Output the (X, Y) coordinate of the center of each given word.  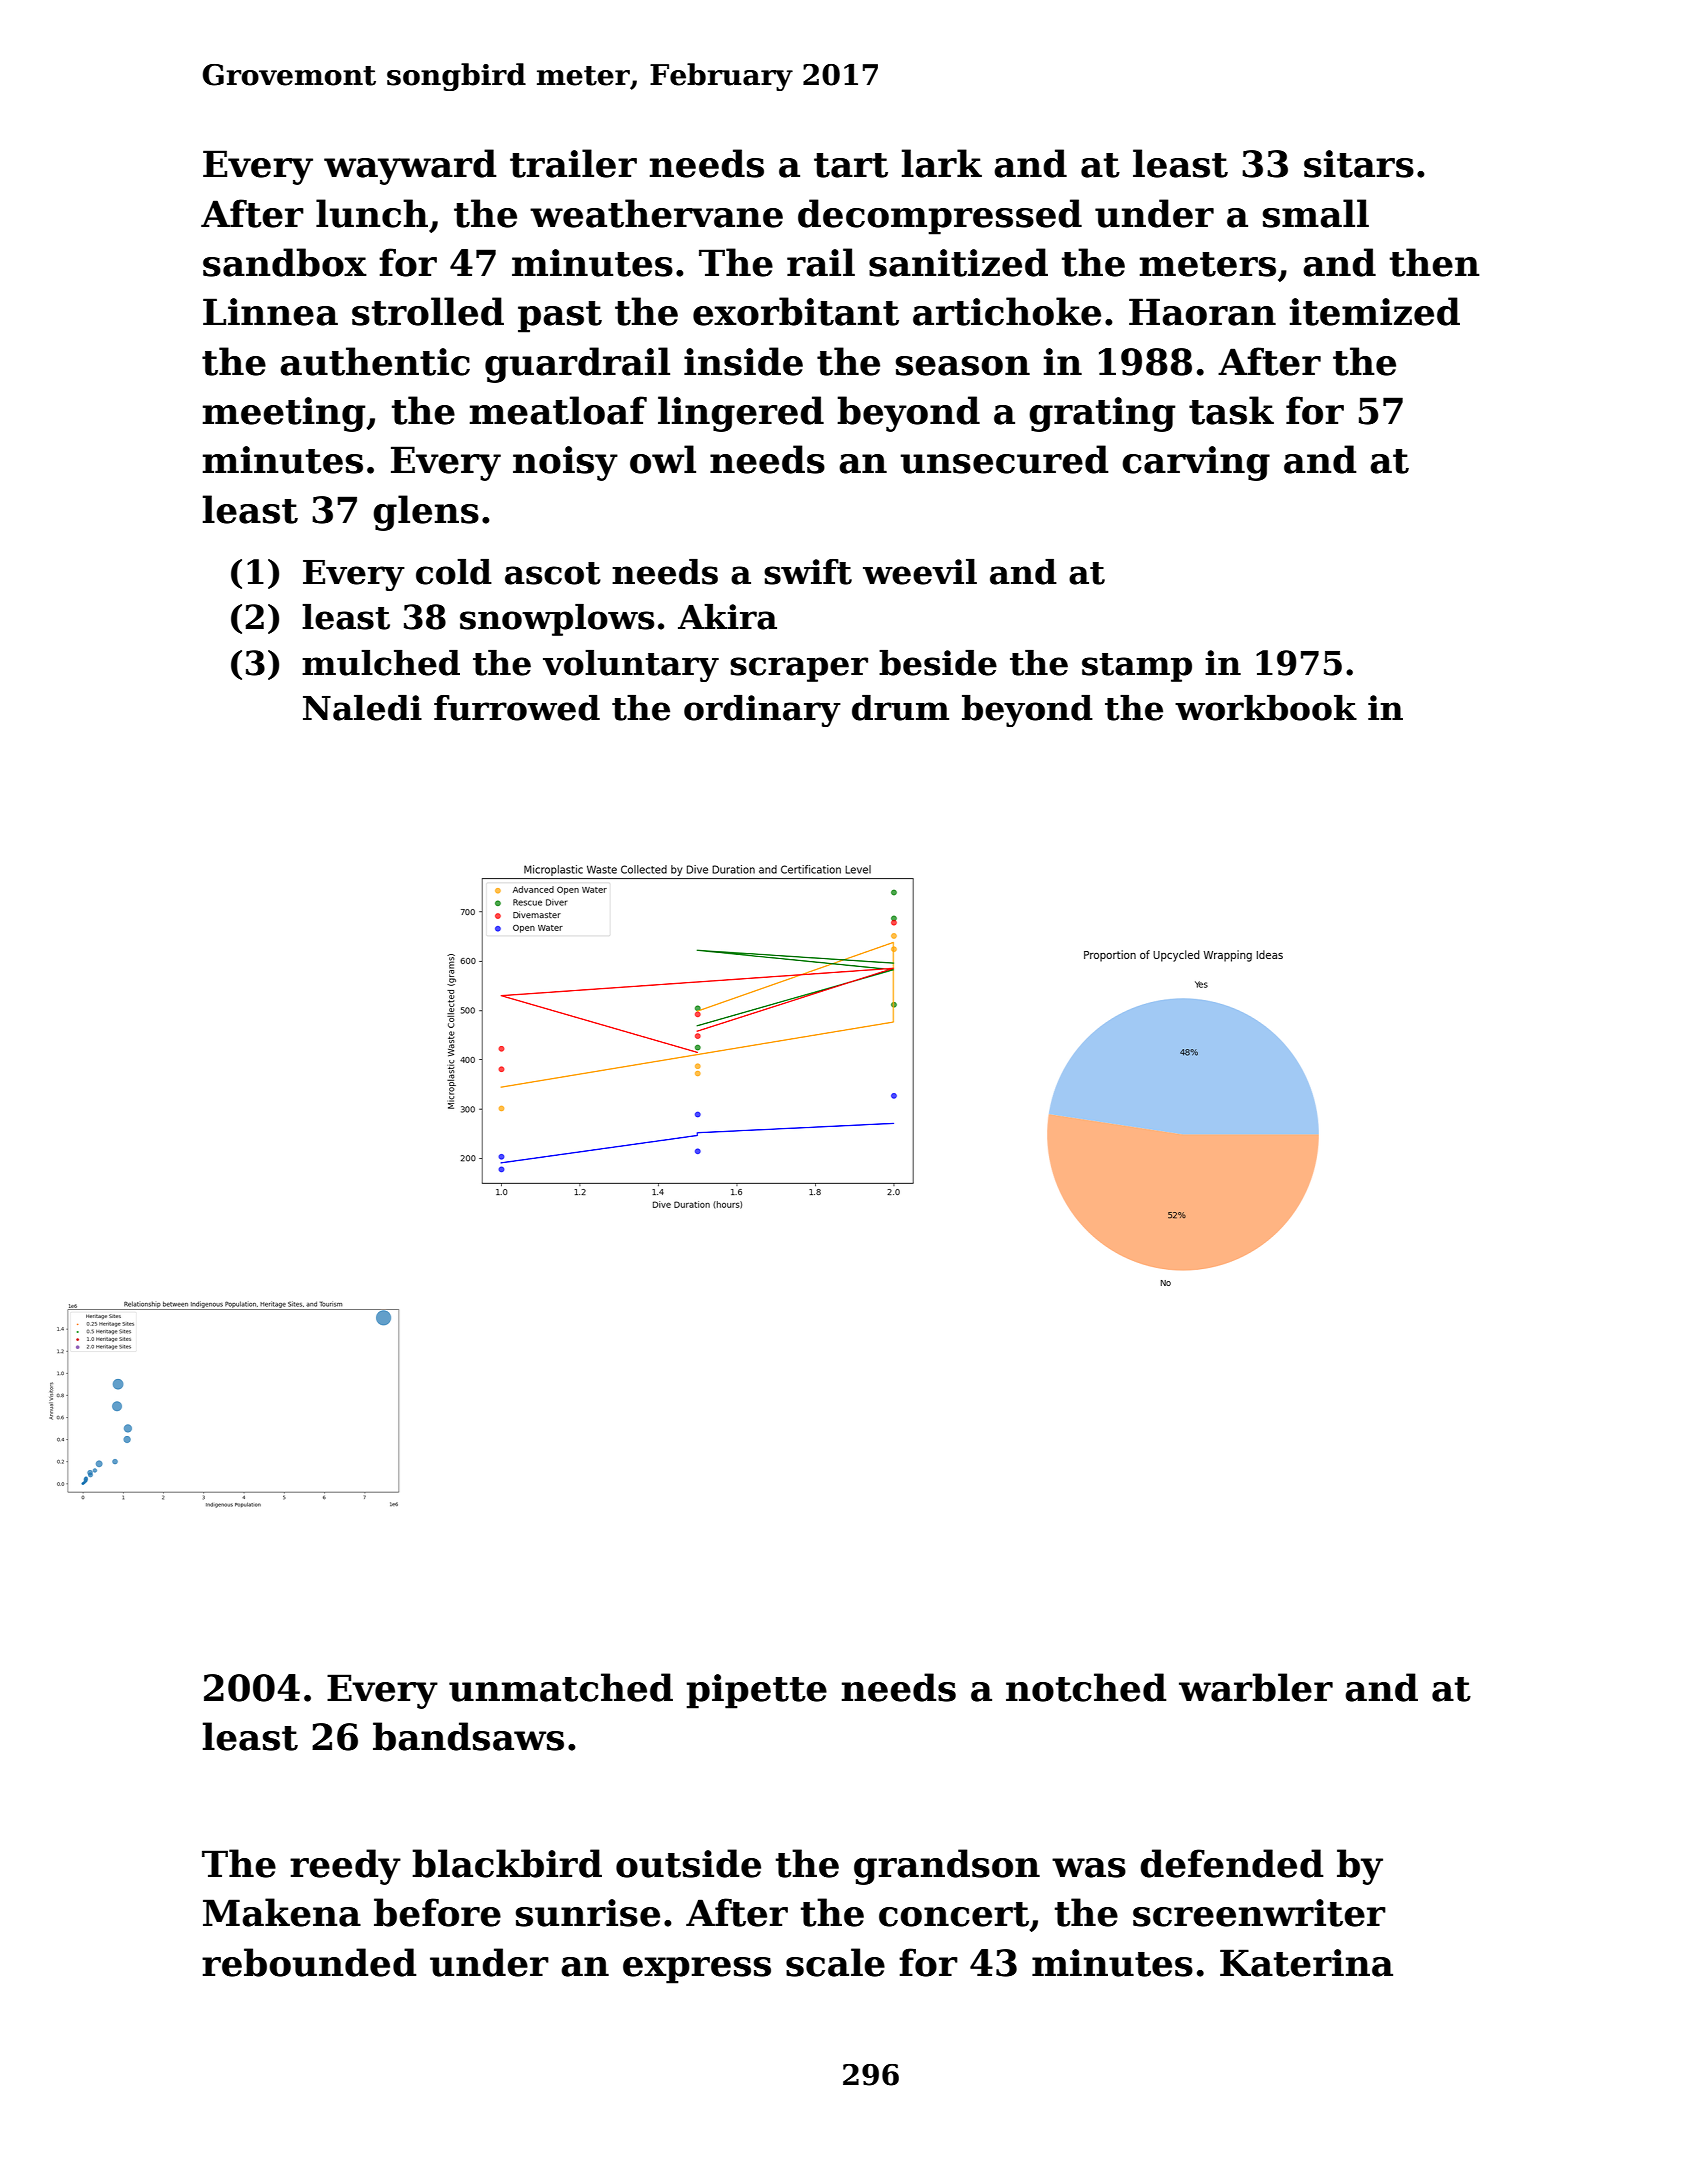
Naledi (362, 708)
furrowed (517, 708)
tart (851, 165)
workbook (1266, 708)
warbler (1256, 1687)
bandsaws (468, 1736)
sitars (1359, 164)
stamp (1137, 667)
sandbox (285, 262)
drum (900, 708)
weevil (920, 572)
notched (1086, 1687)
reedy (345, 1867)
